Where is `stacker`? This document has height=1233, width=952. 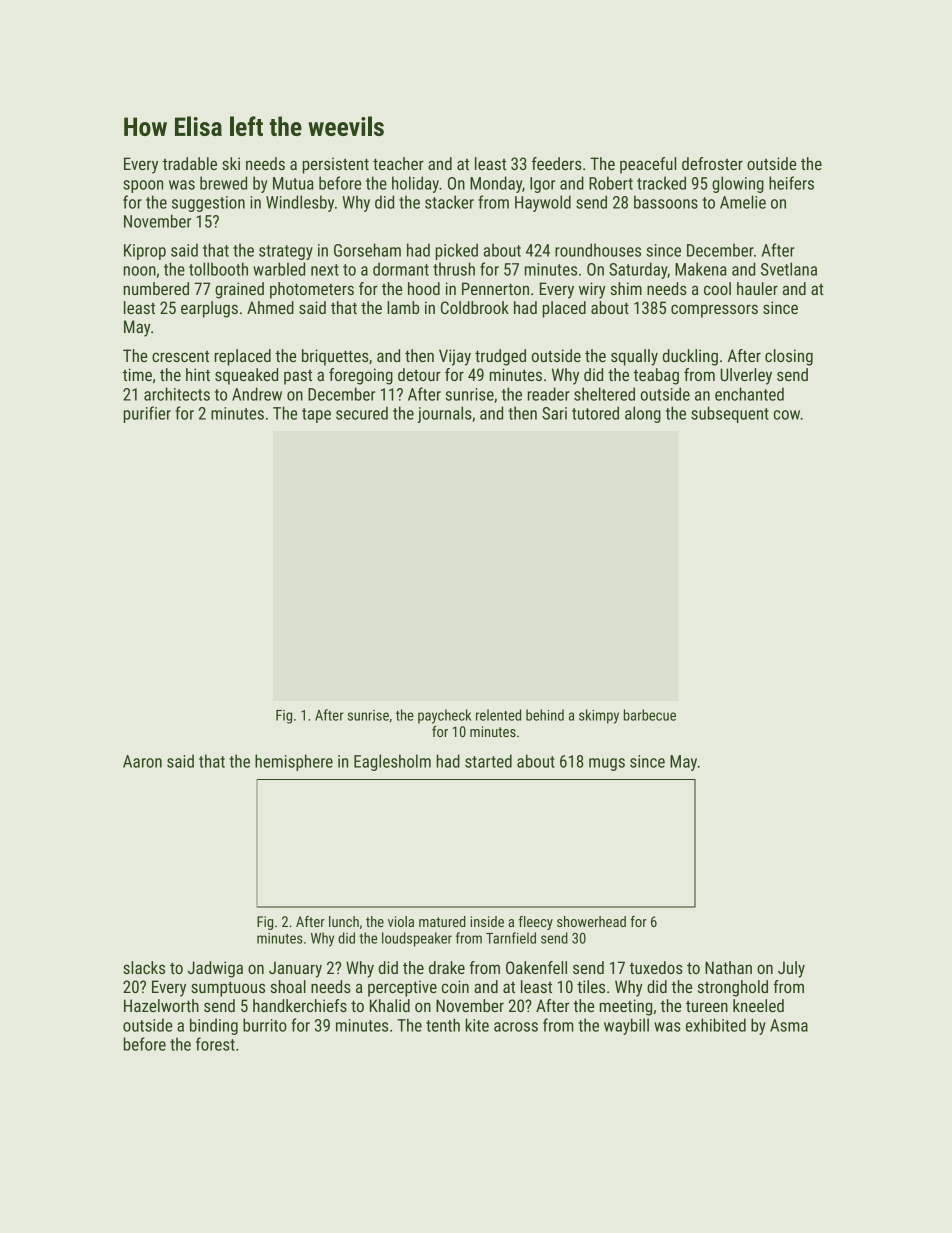
stacker is located at coordinates (449, 202).
